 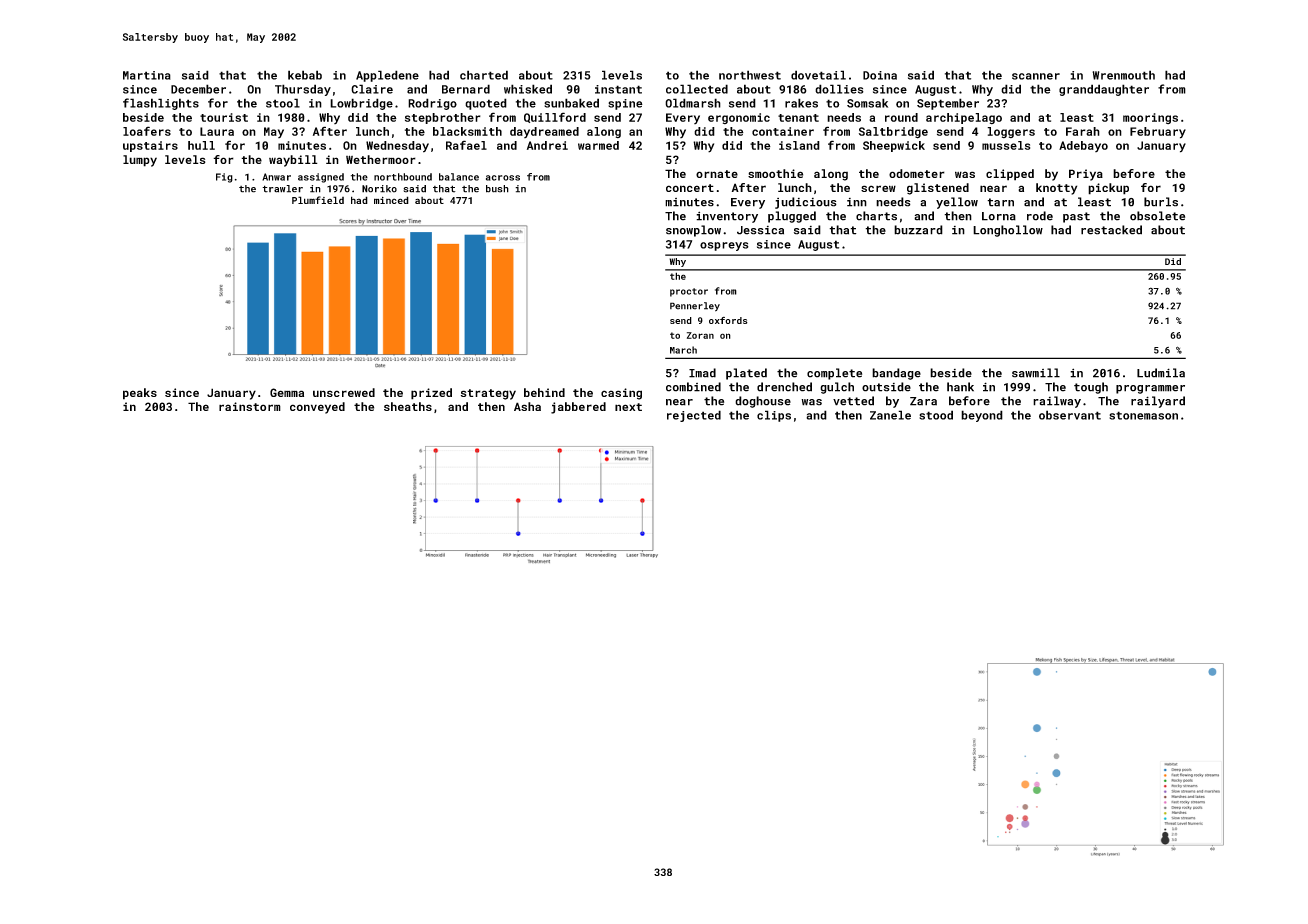 I want to click on Pennerley, so click(x=695, y=307).
